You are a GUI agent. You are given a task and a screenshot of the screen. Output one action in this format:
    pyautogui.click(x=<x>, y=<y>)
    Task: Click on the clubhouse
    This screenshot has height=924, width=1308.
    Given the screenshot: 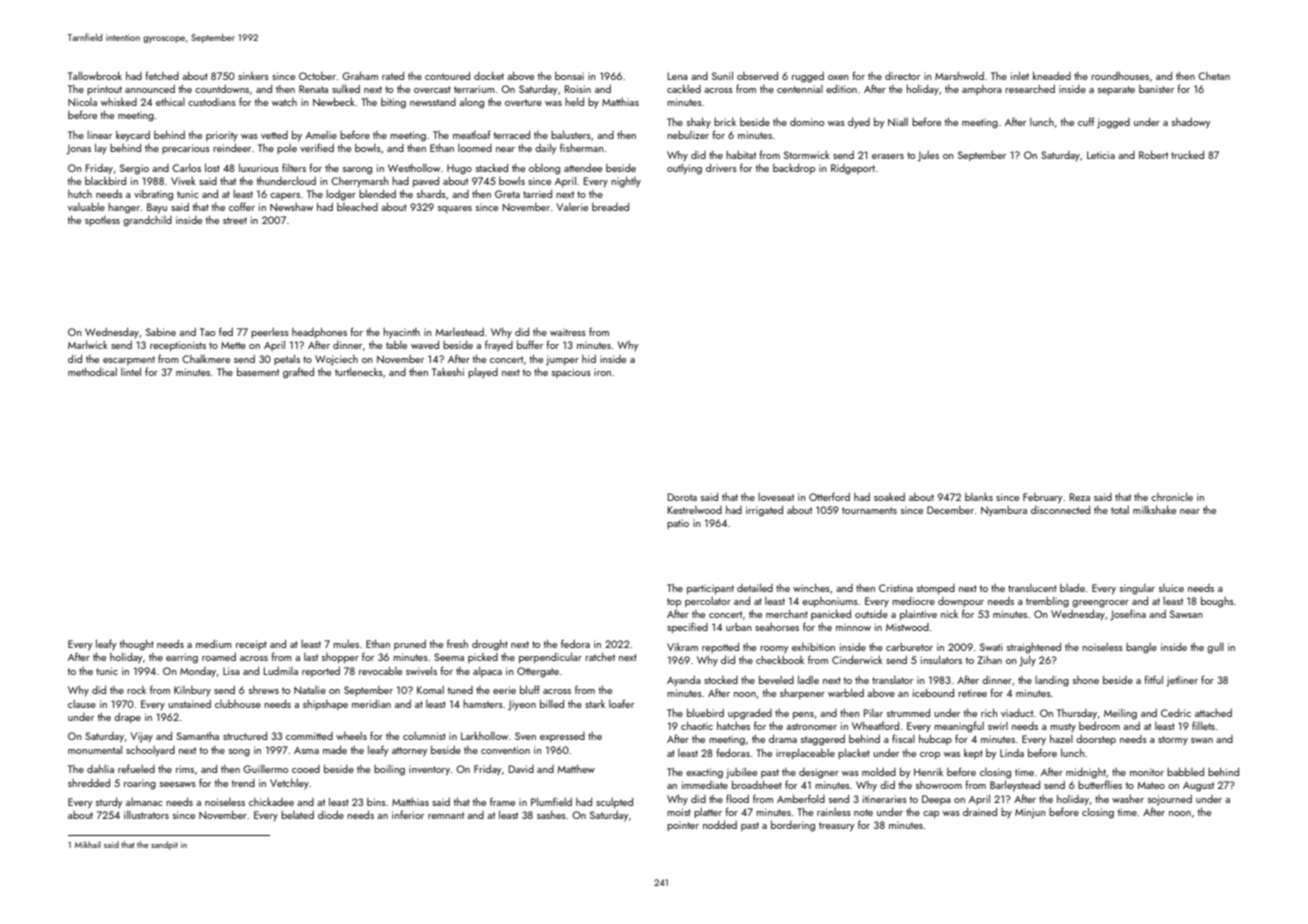 What is the action you would take?
    pyautogui.click(x=238, y=704)
